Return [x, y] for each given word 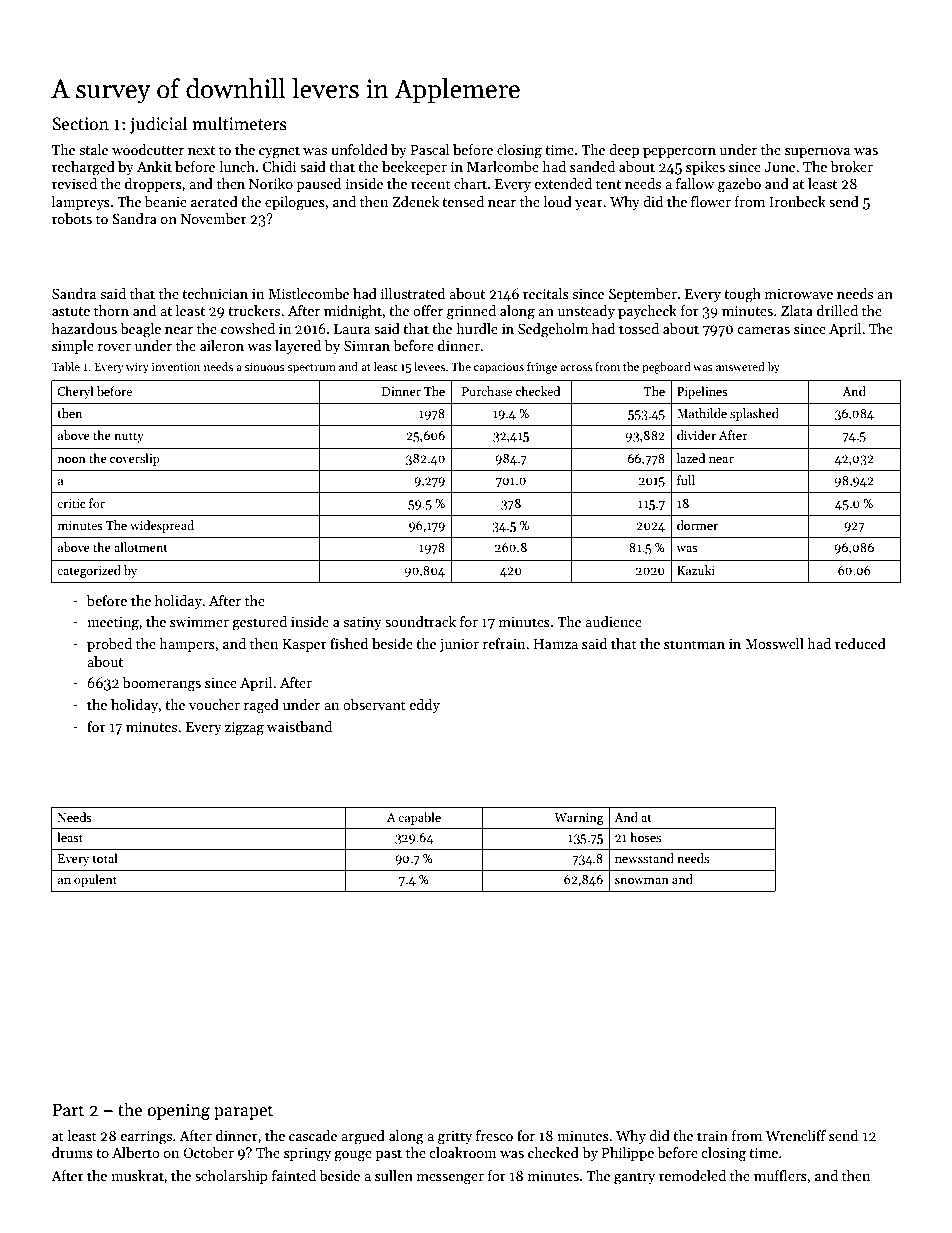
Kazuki [696, 570]
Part [68, 1110]
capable [419, 818]
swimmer [199, 622]
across [576, 368]
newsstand [644, 858]
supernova [817, 153]
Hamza [556, 644]
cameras [763, 330]
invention [176, 367]
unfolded [359, 149]
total [105, 858]
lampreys [81, 203]
